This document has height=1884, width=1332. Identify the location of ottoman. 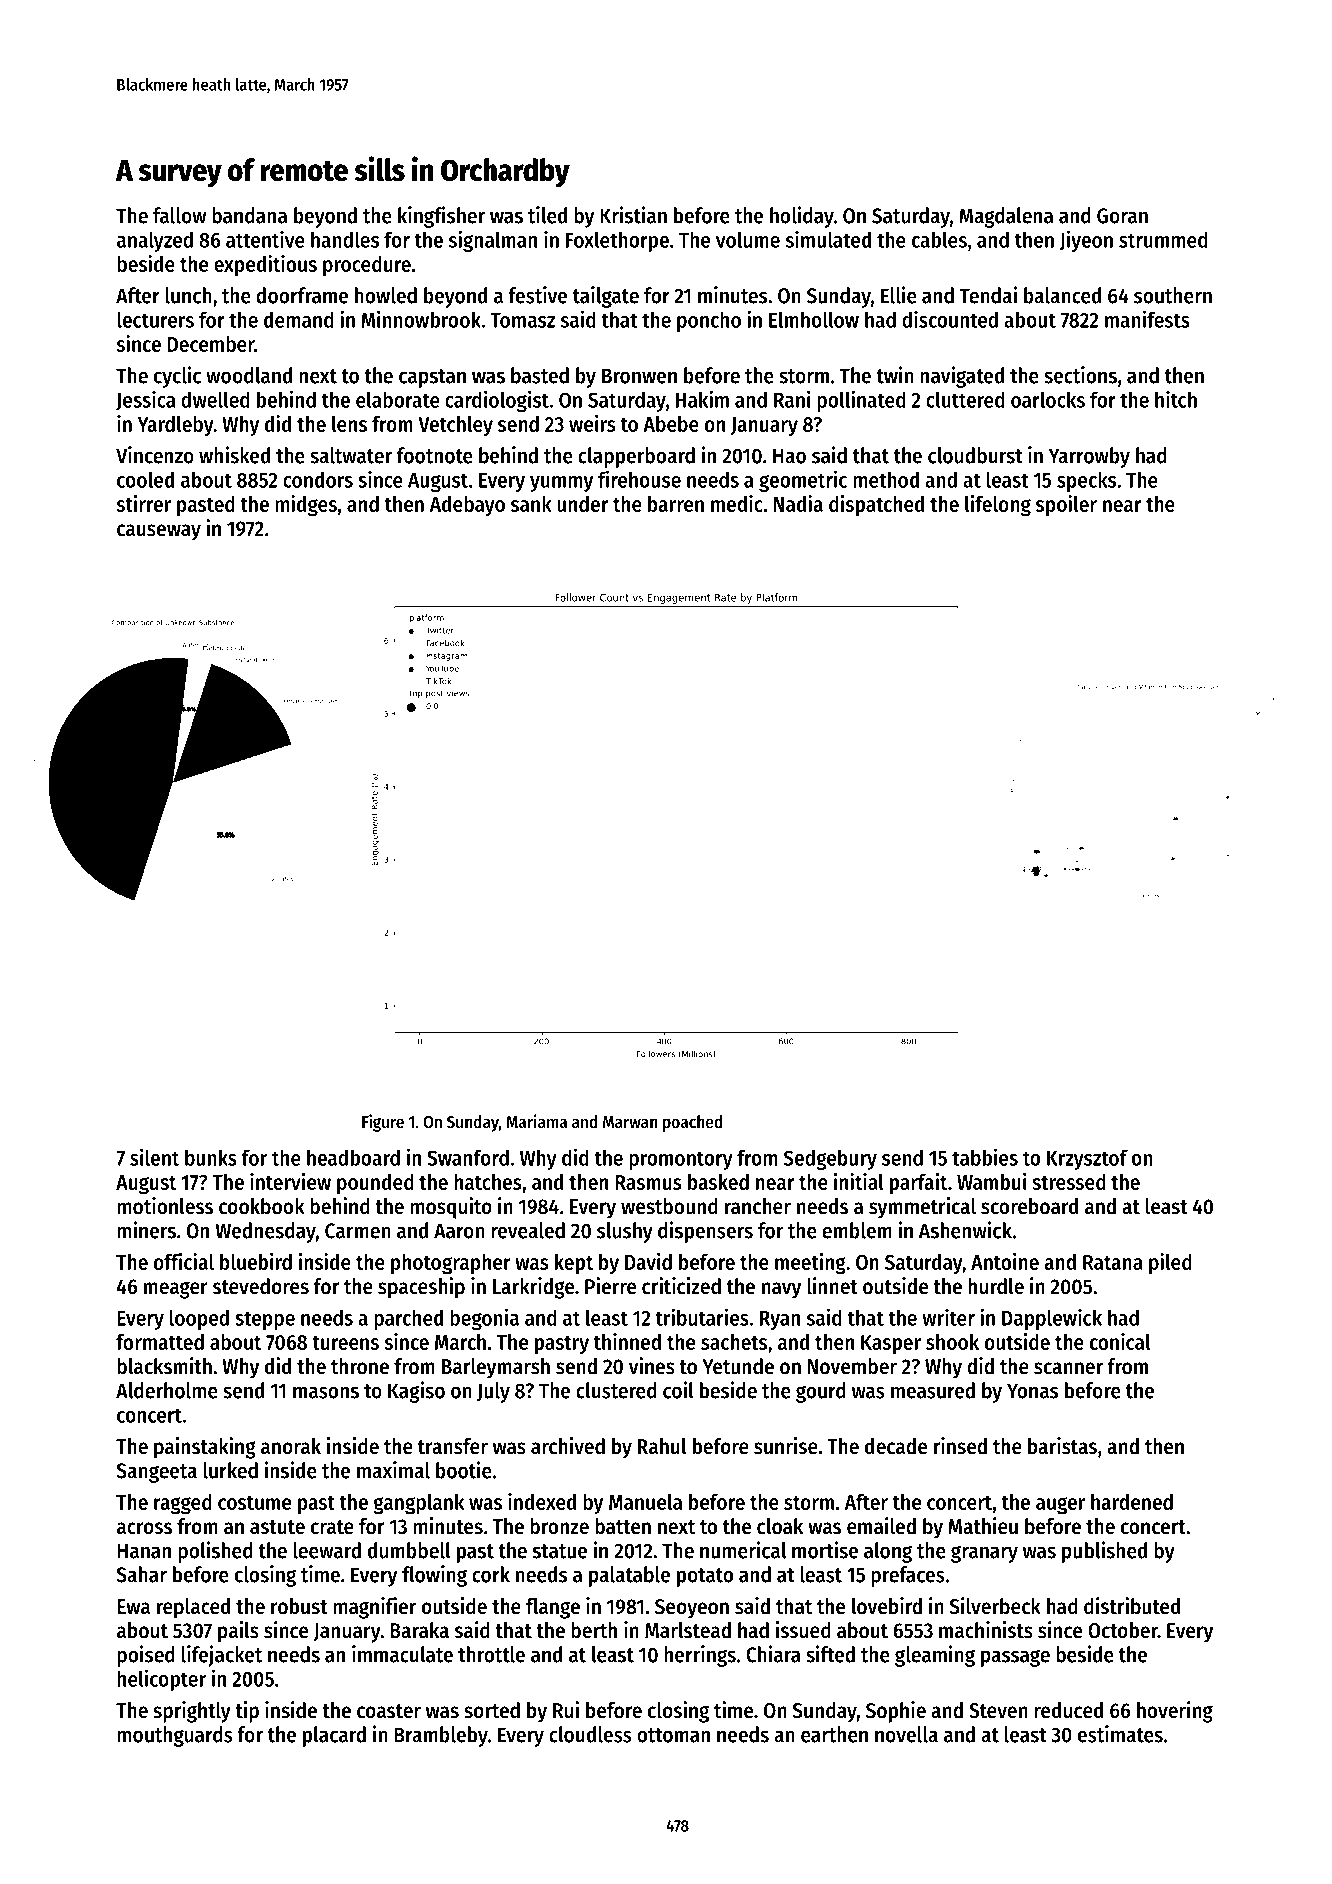
(673, 1735).
